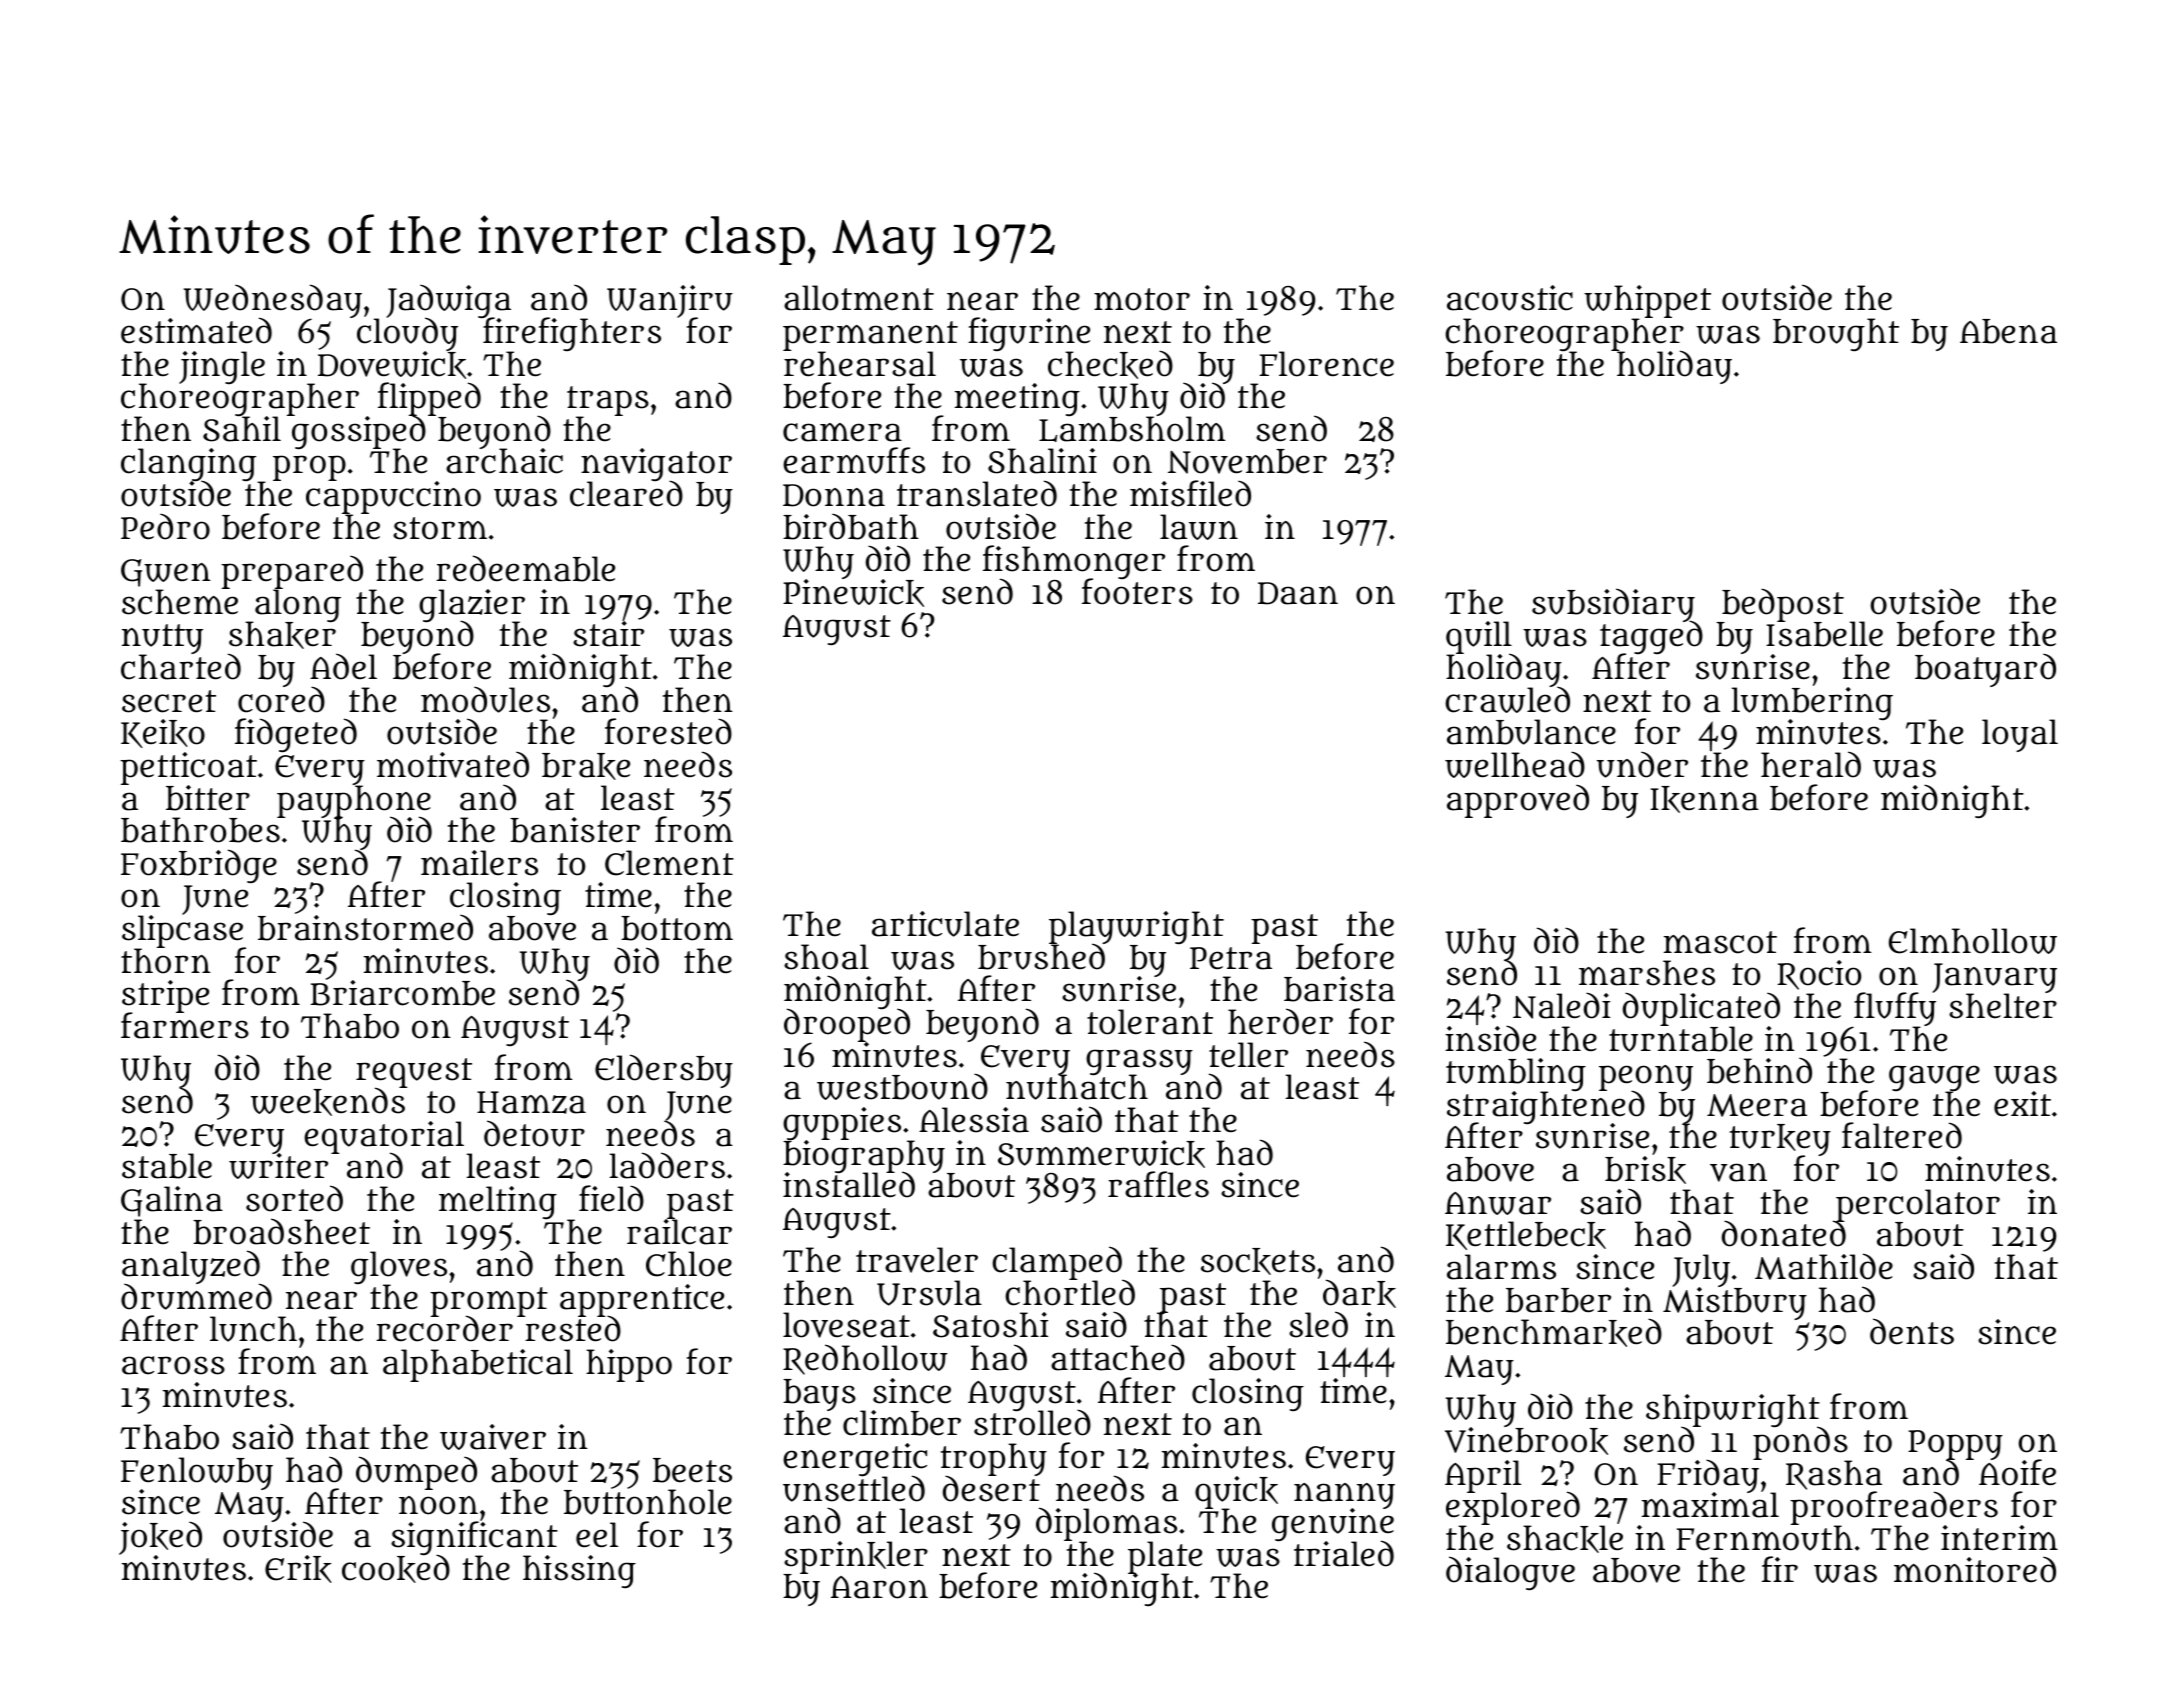 The image size is (2178, 1683). I want to click on crawled, so click(1507, 700).
